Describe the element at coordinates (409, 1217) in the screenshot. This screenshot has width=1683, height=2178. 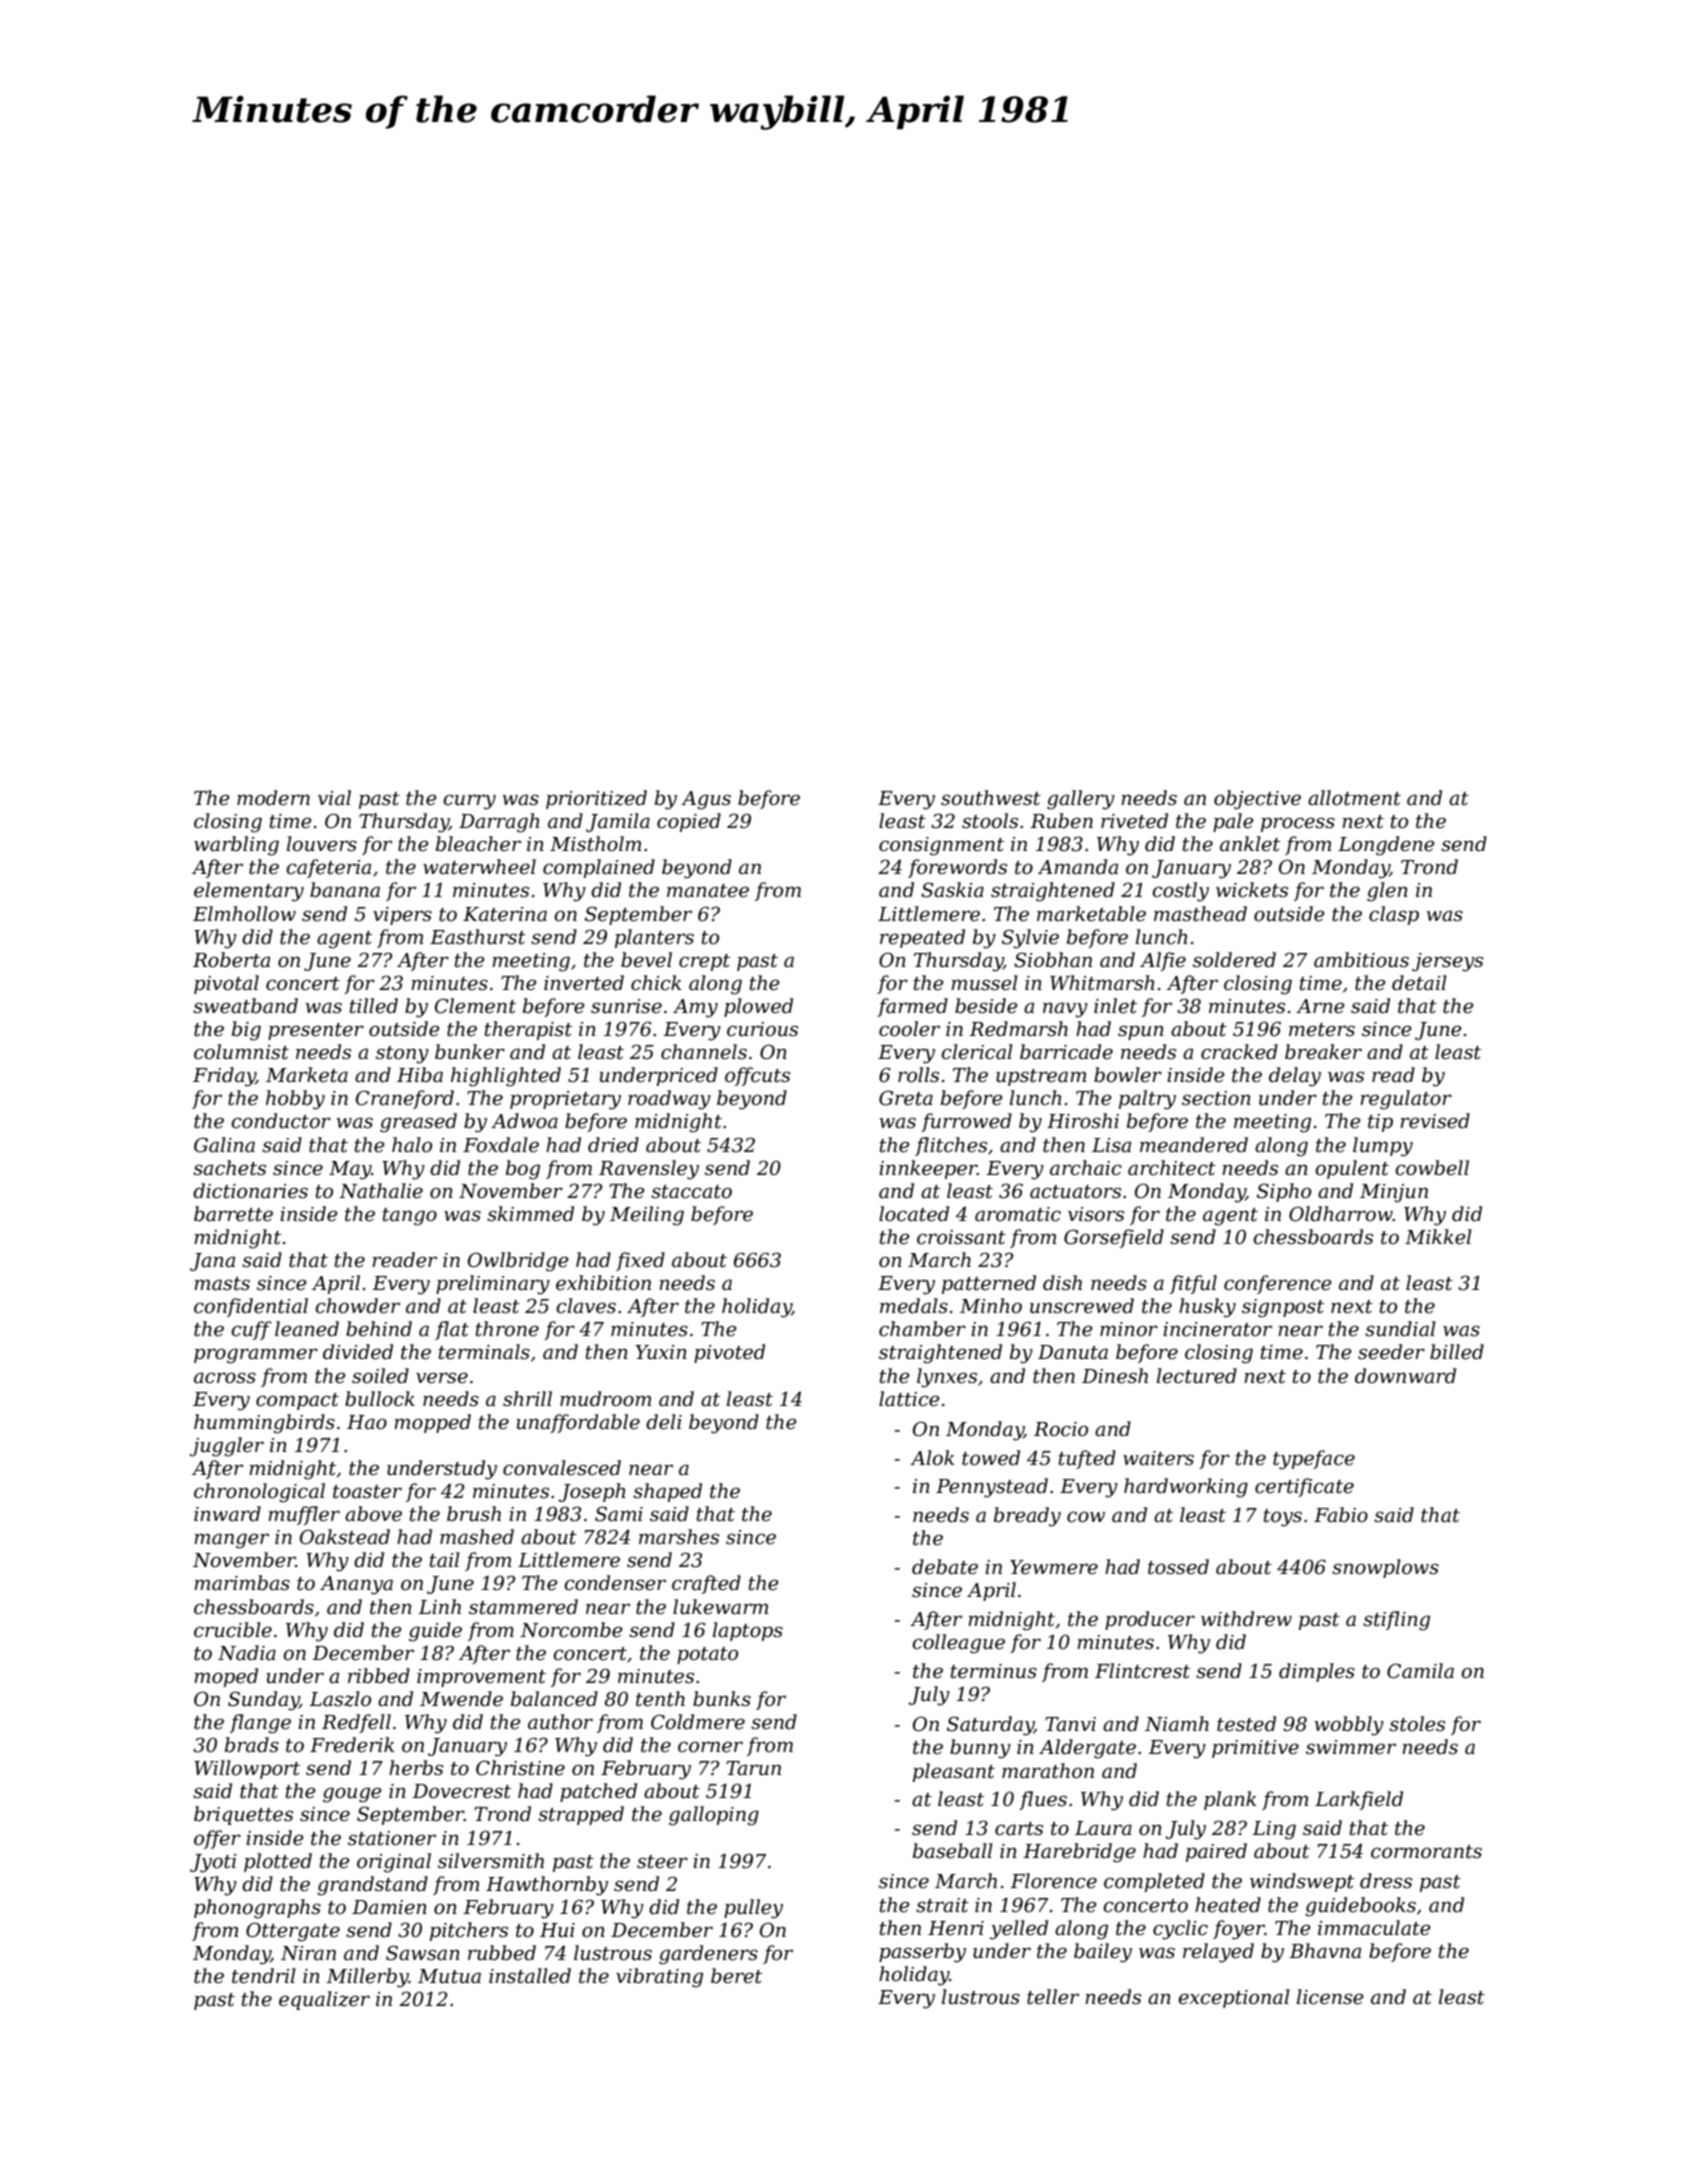
I see `tango` at that location.
